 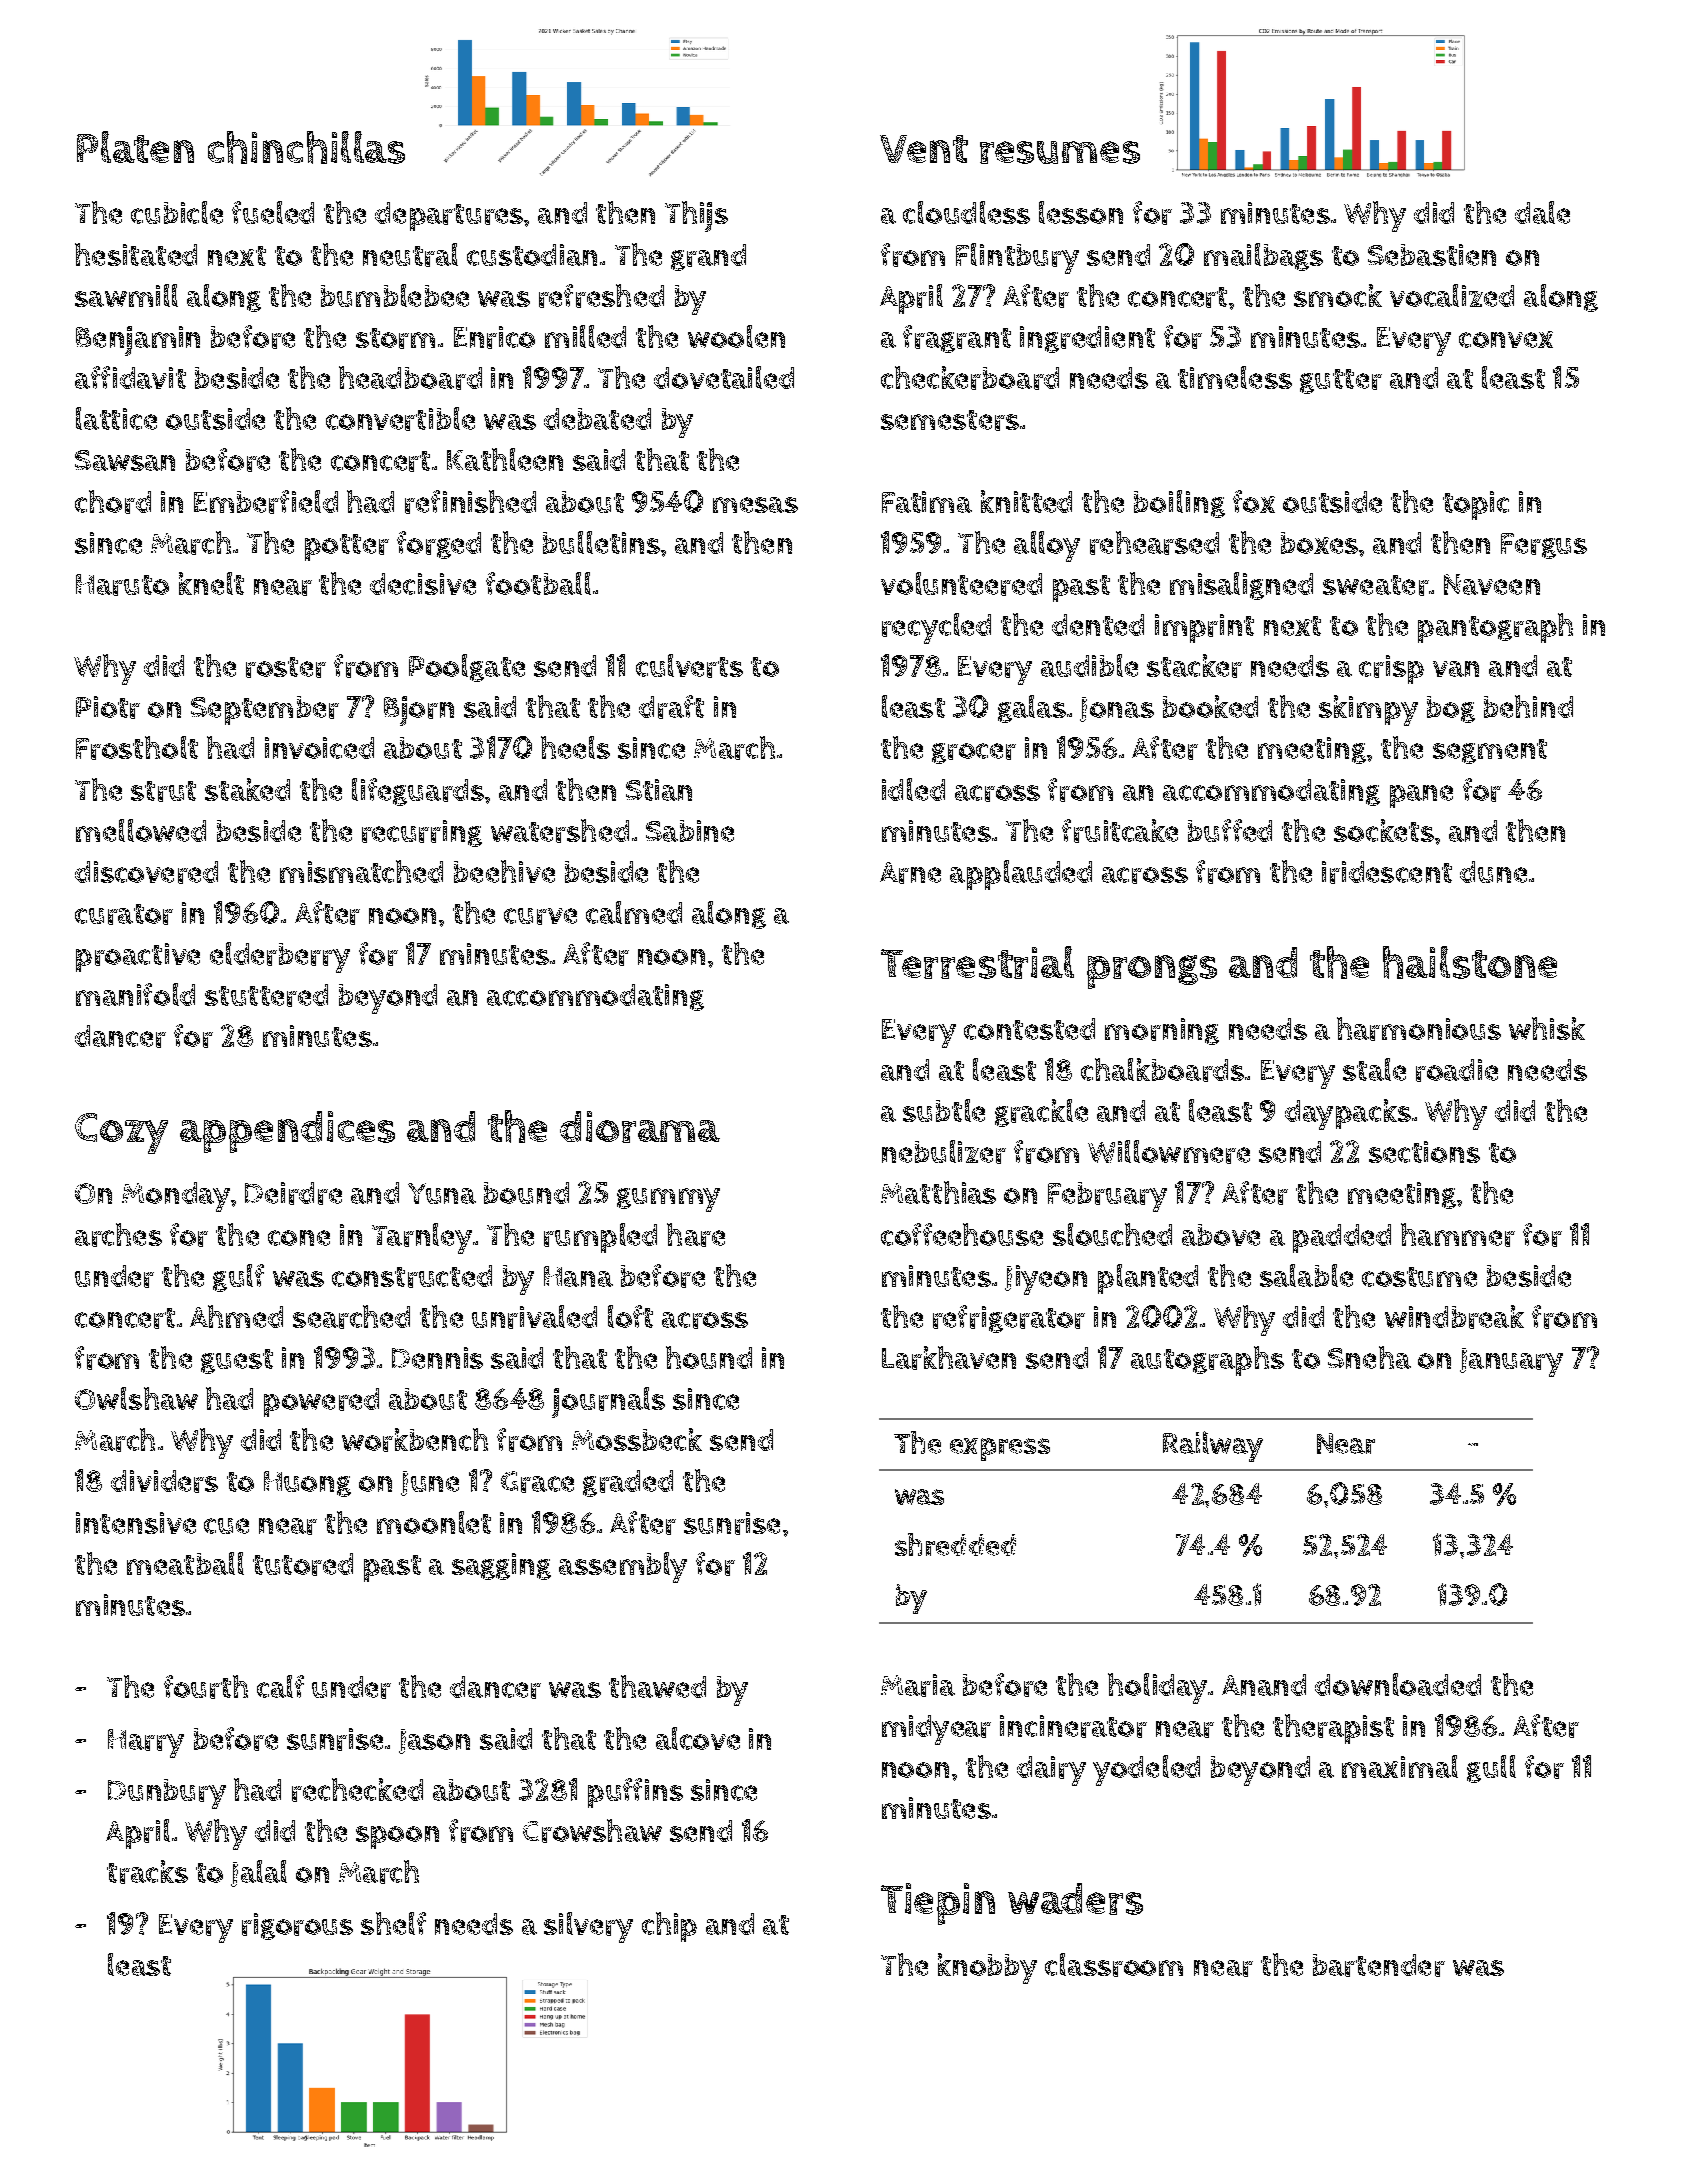 I want to click on staked, so click(x=247, y=789).
